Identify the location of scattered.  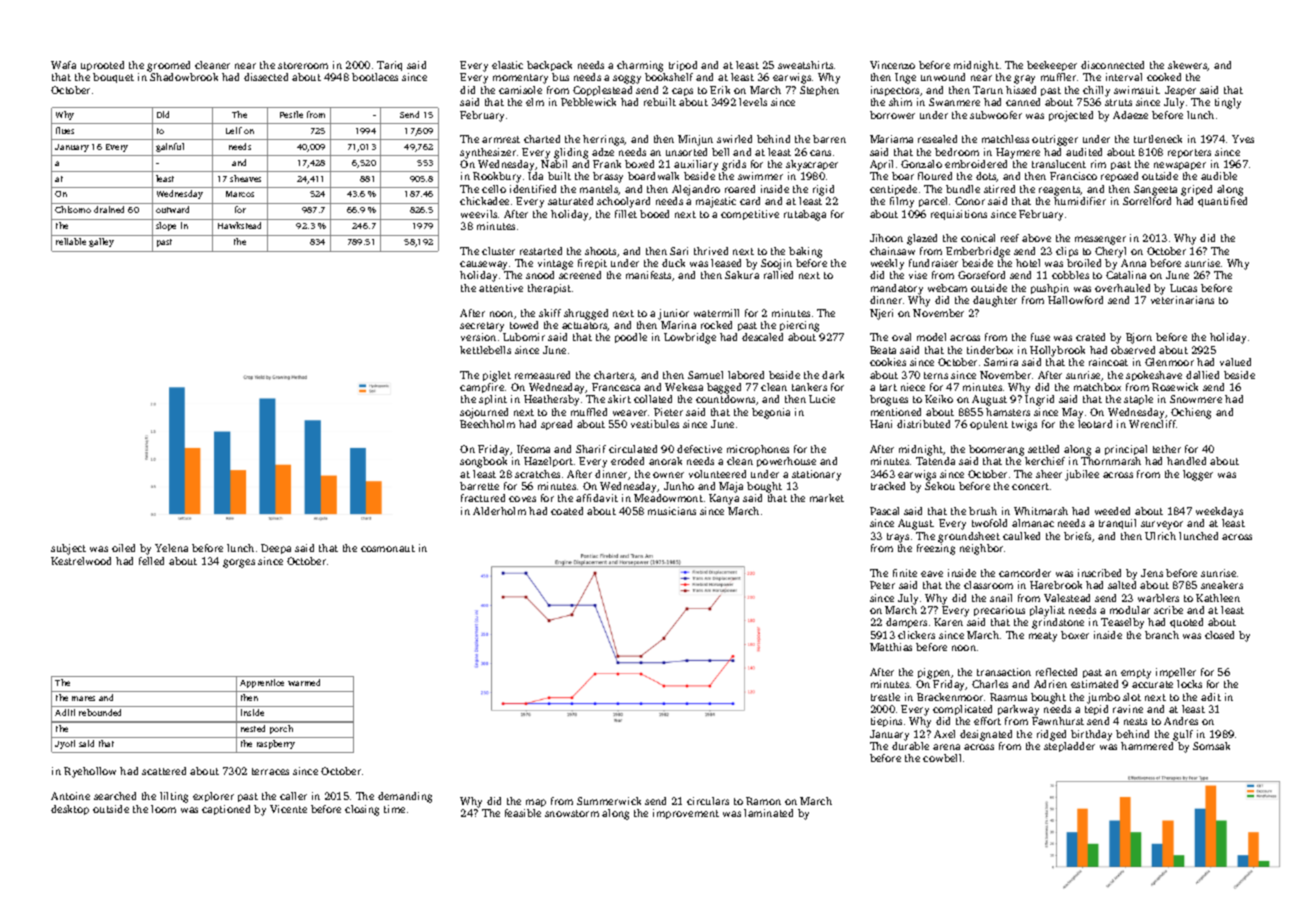
(164, 771).
